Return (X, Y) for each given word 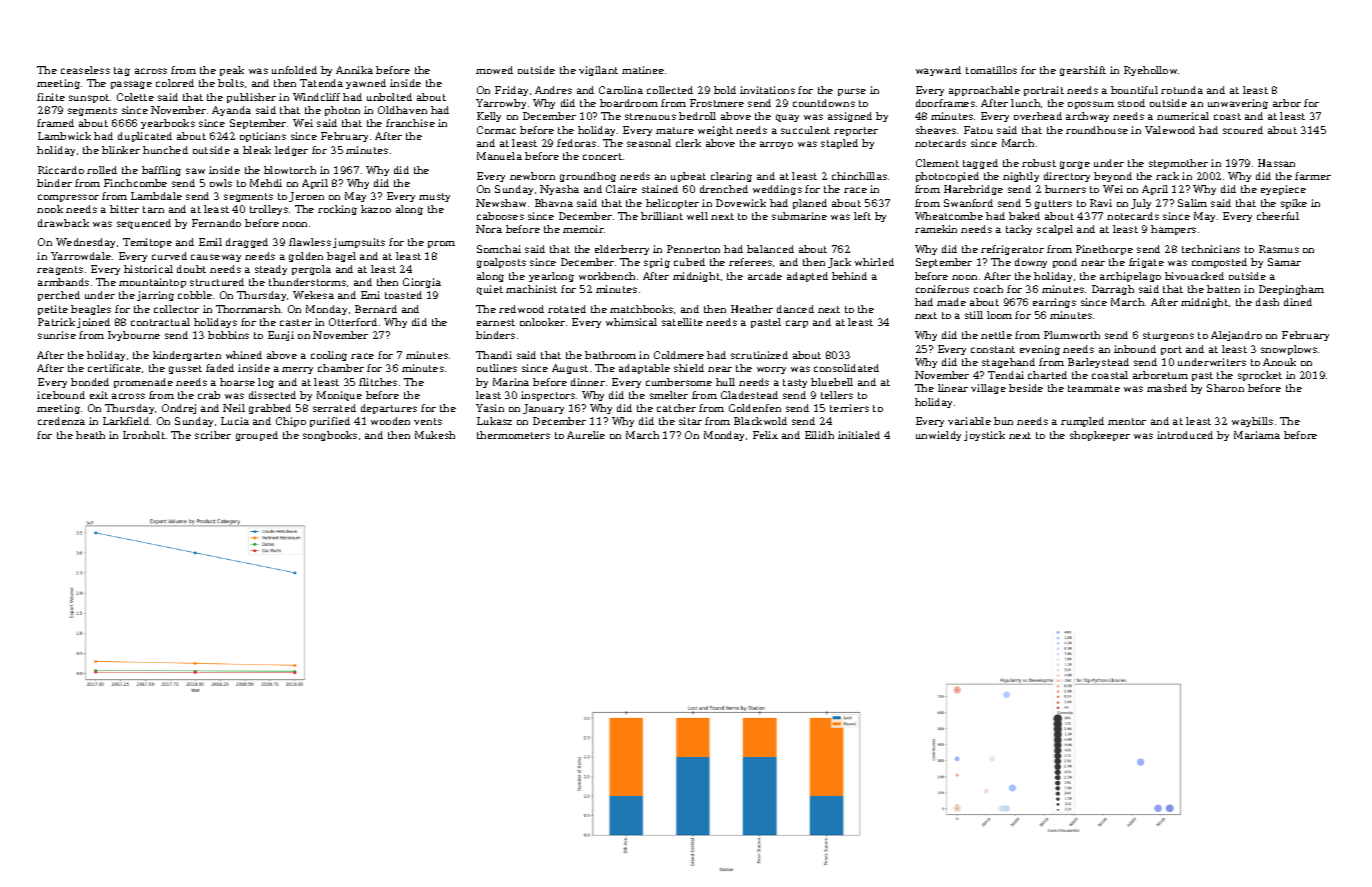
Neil (234, 408)
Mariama (1257, 435)
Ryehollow (1150, 71)
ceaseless (85, 70)
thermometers (513, 435)
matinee (643, 70)
